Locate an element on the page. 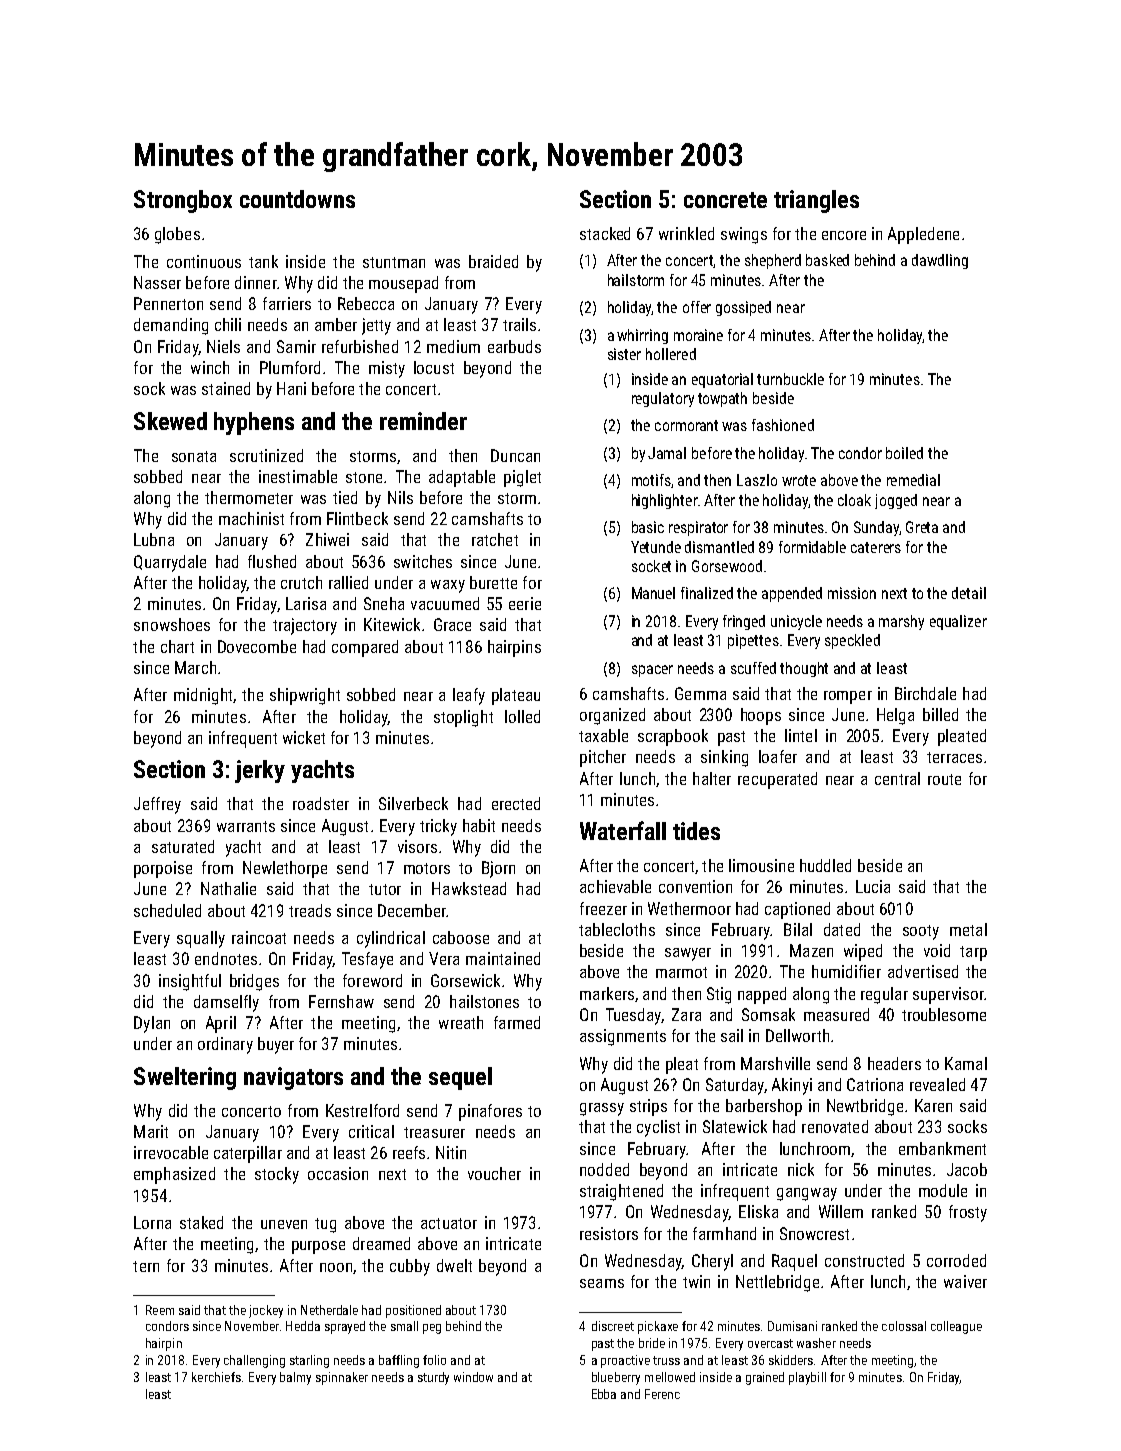 Image resolution: width=1121 pixels, height=1451 pixels. Strongbox is located at coordinates (183, 201).
